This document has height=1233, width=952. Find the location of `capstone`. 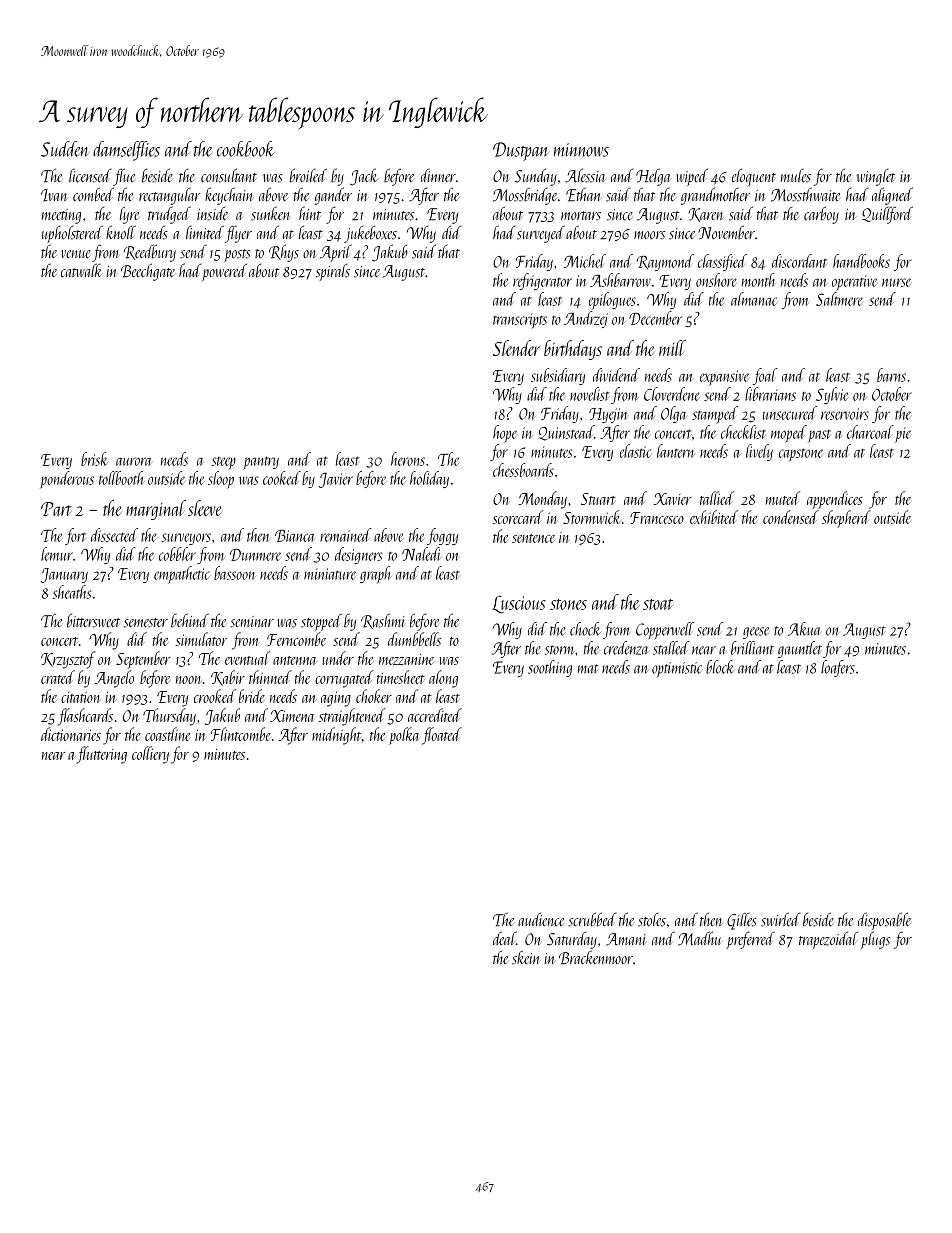

capstone is located at coordinates (801, 455).
